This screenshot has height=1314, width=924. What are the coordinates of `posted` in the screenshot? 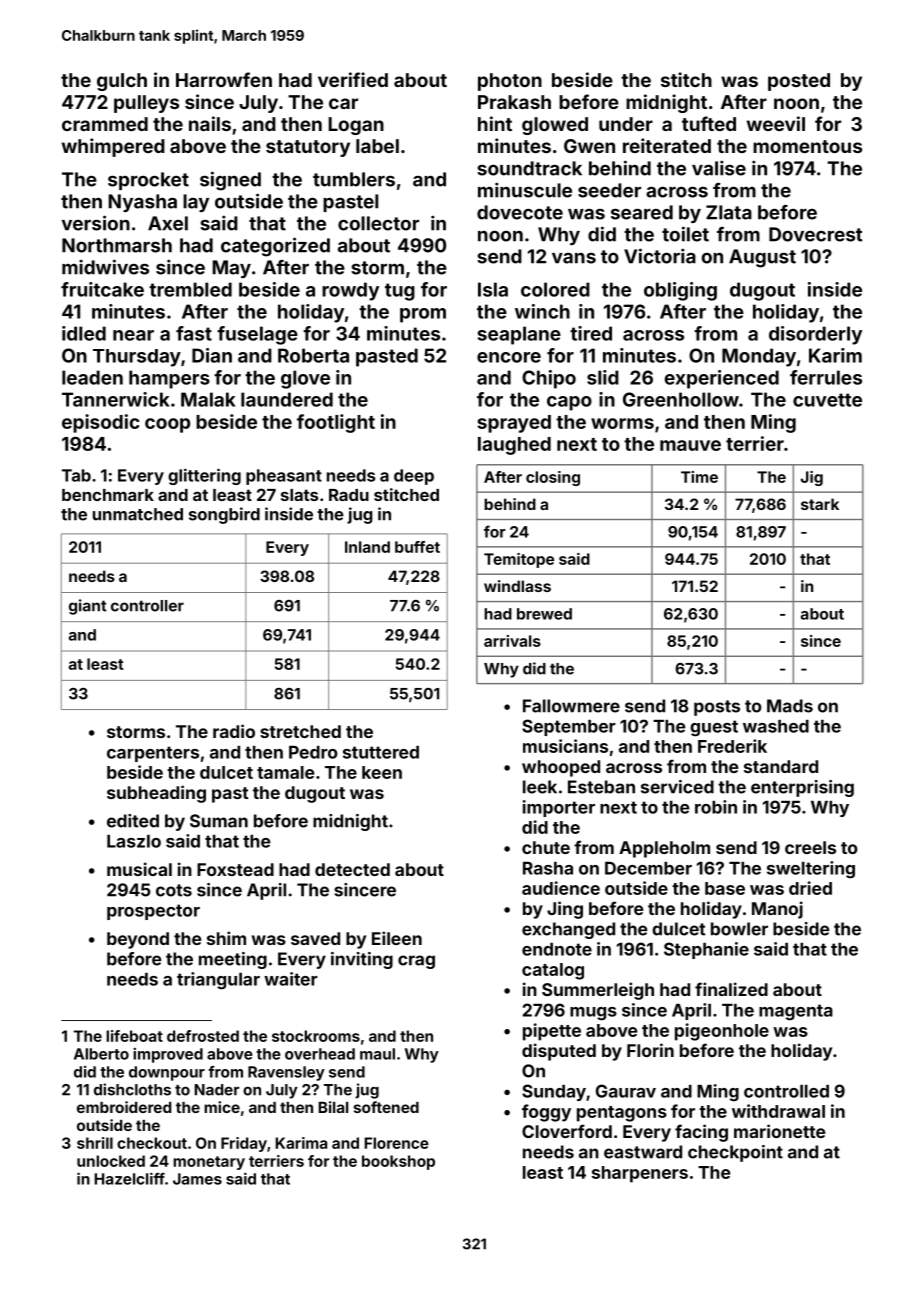 It's located at (799, 82).
